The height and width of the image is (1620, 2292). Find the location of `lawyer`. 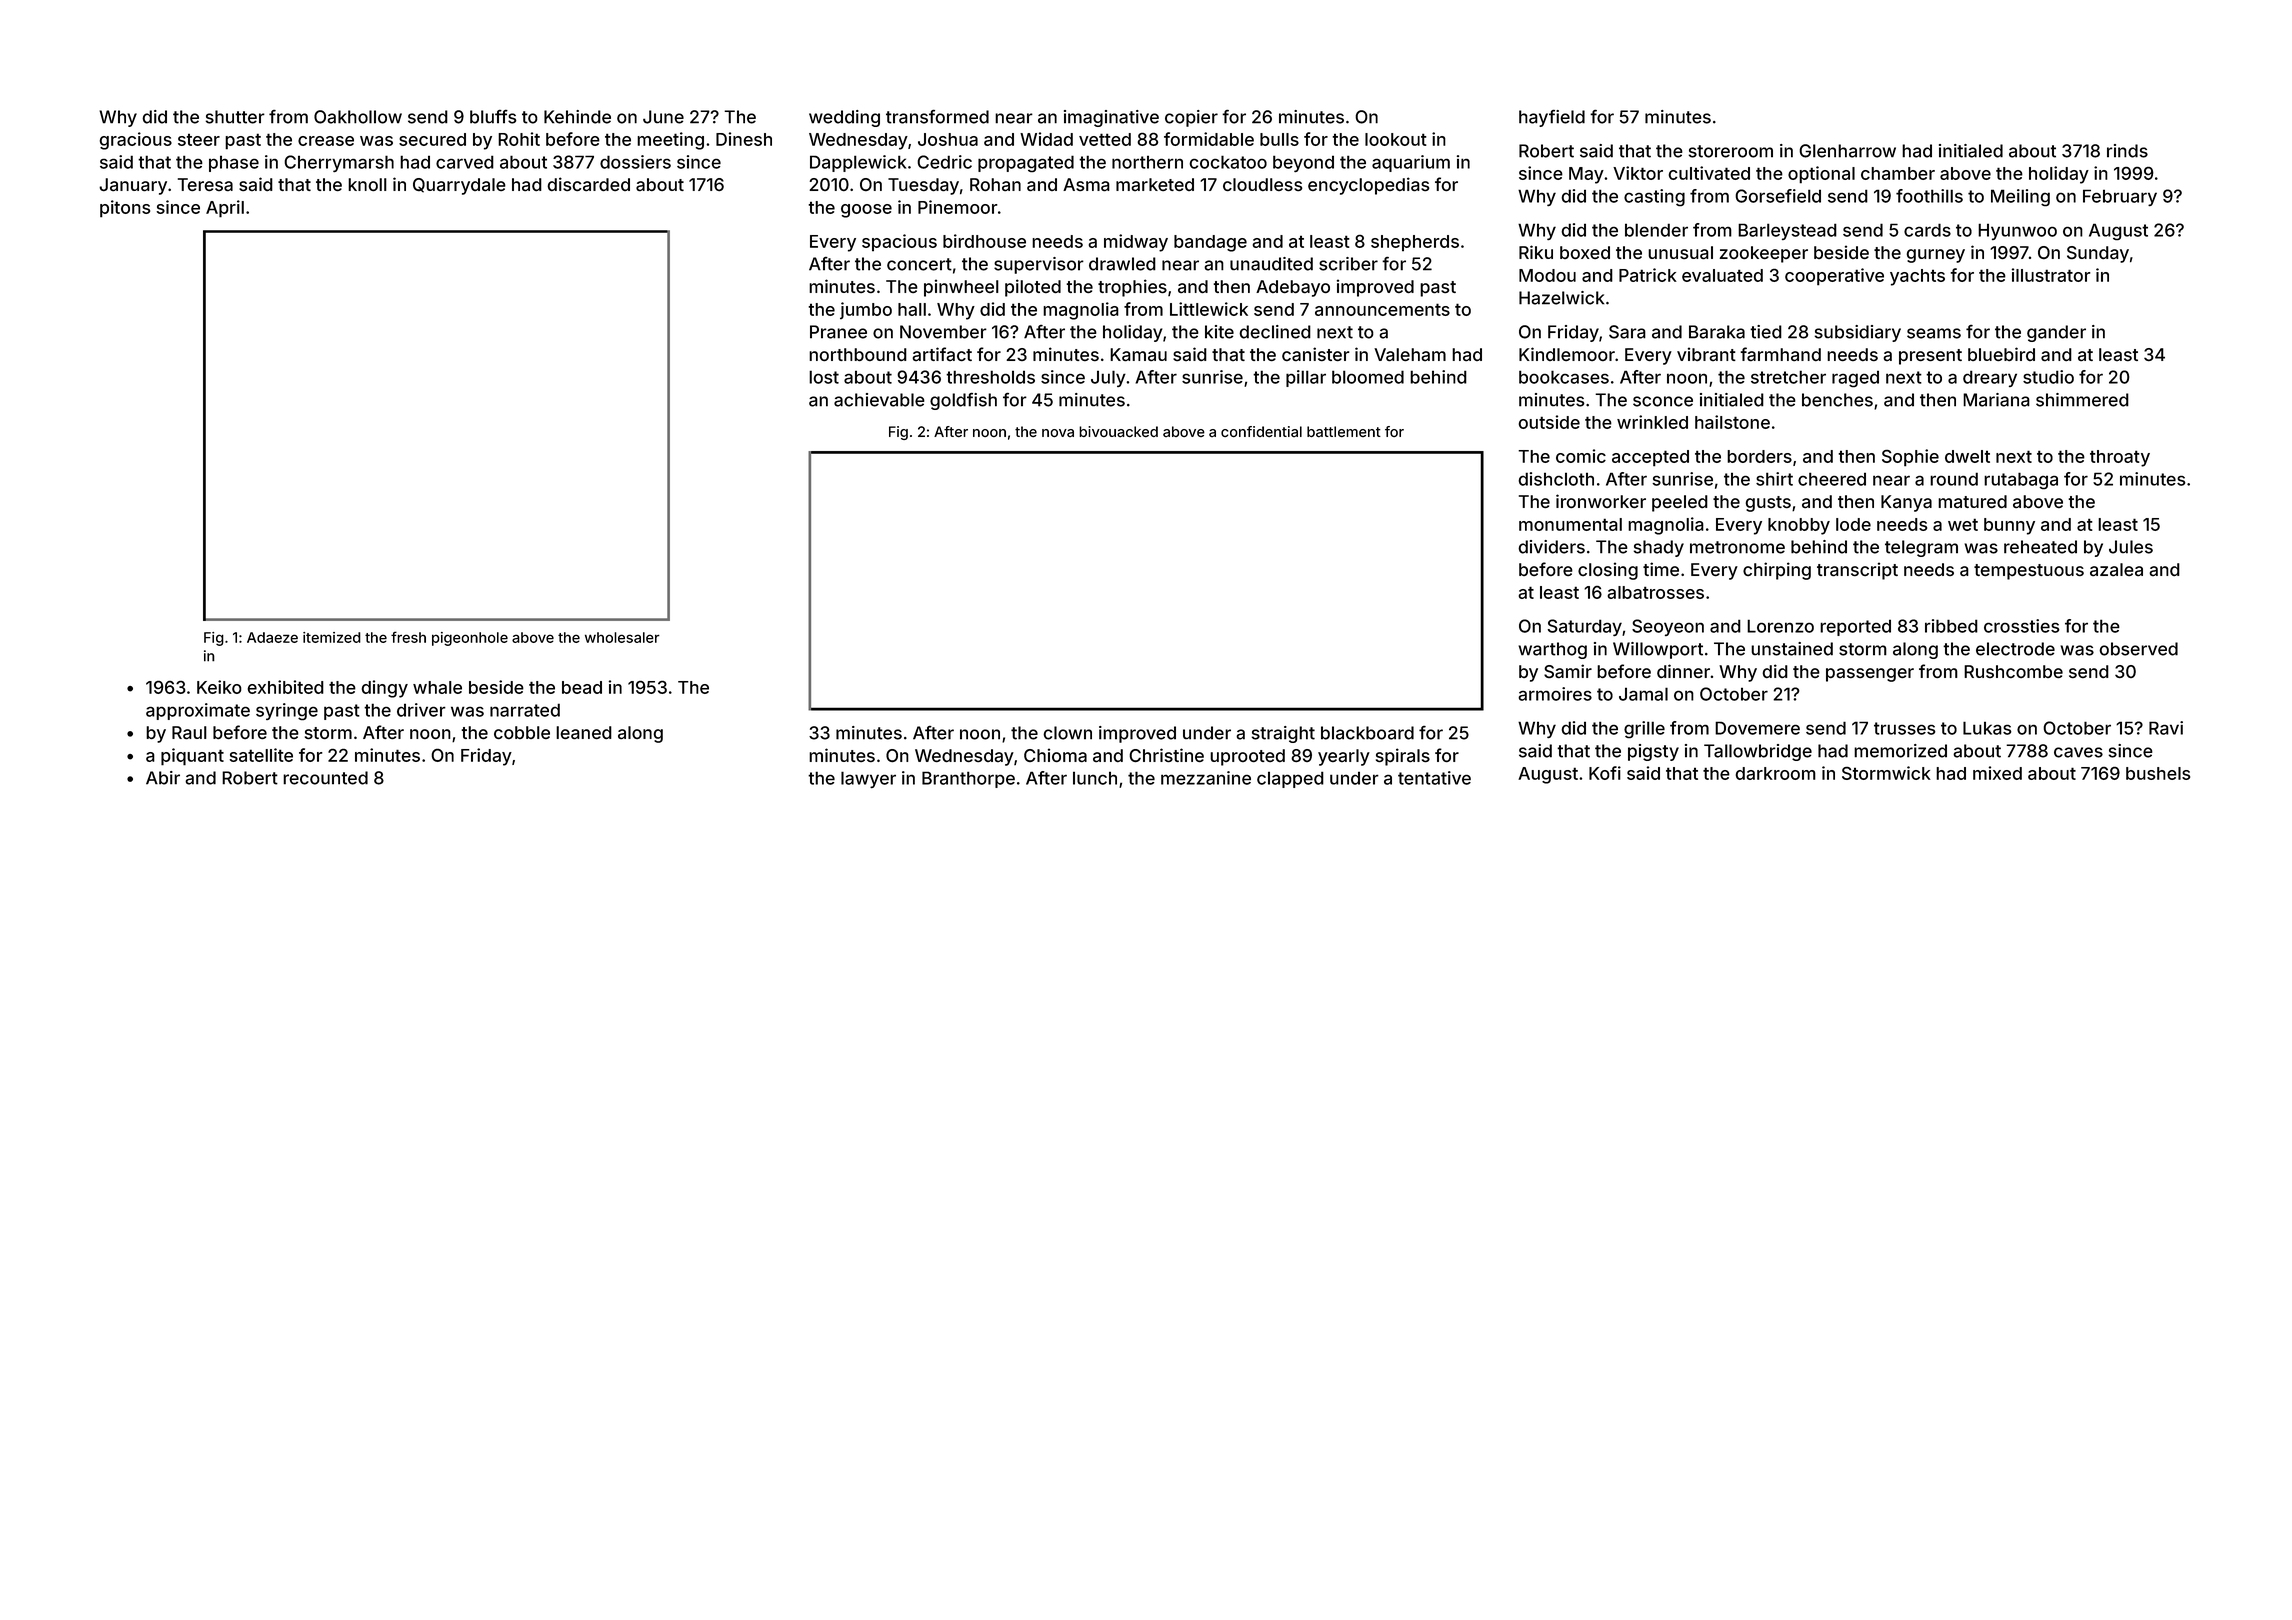

lawyer is located at coordinates (868, 779).
